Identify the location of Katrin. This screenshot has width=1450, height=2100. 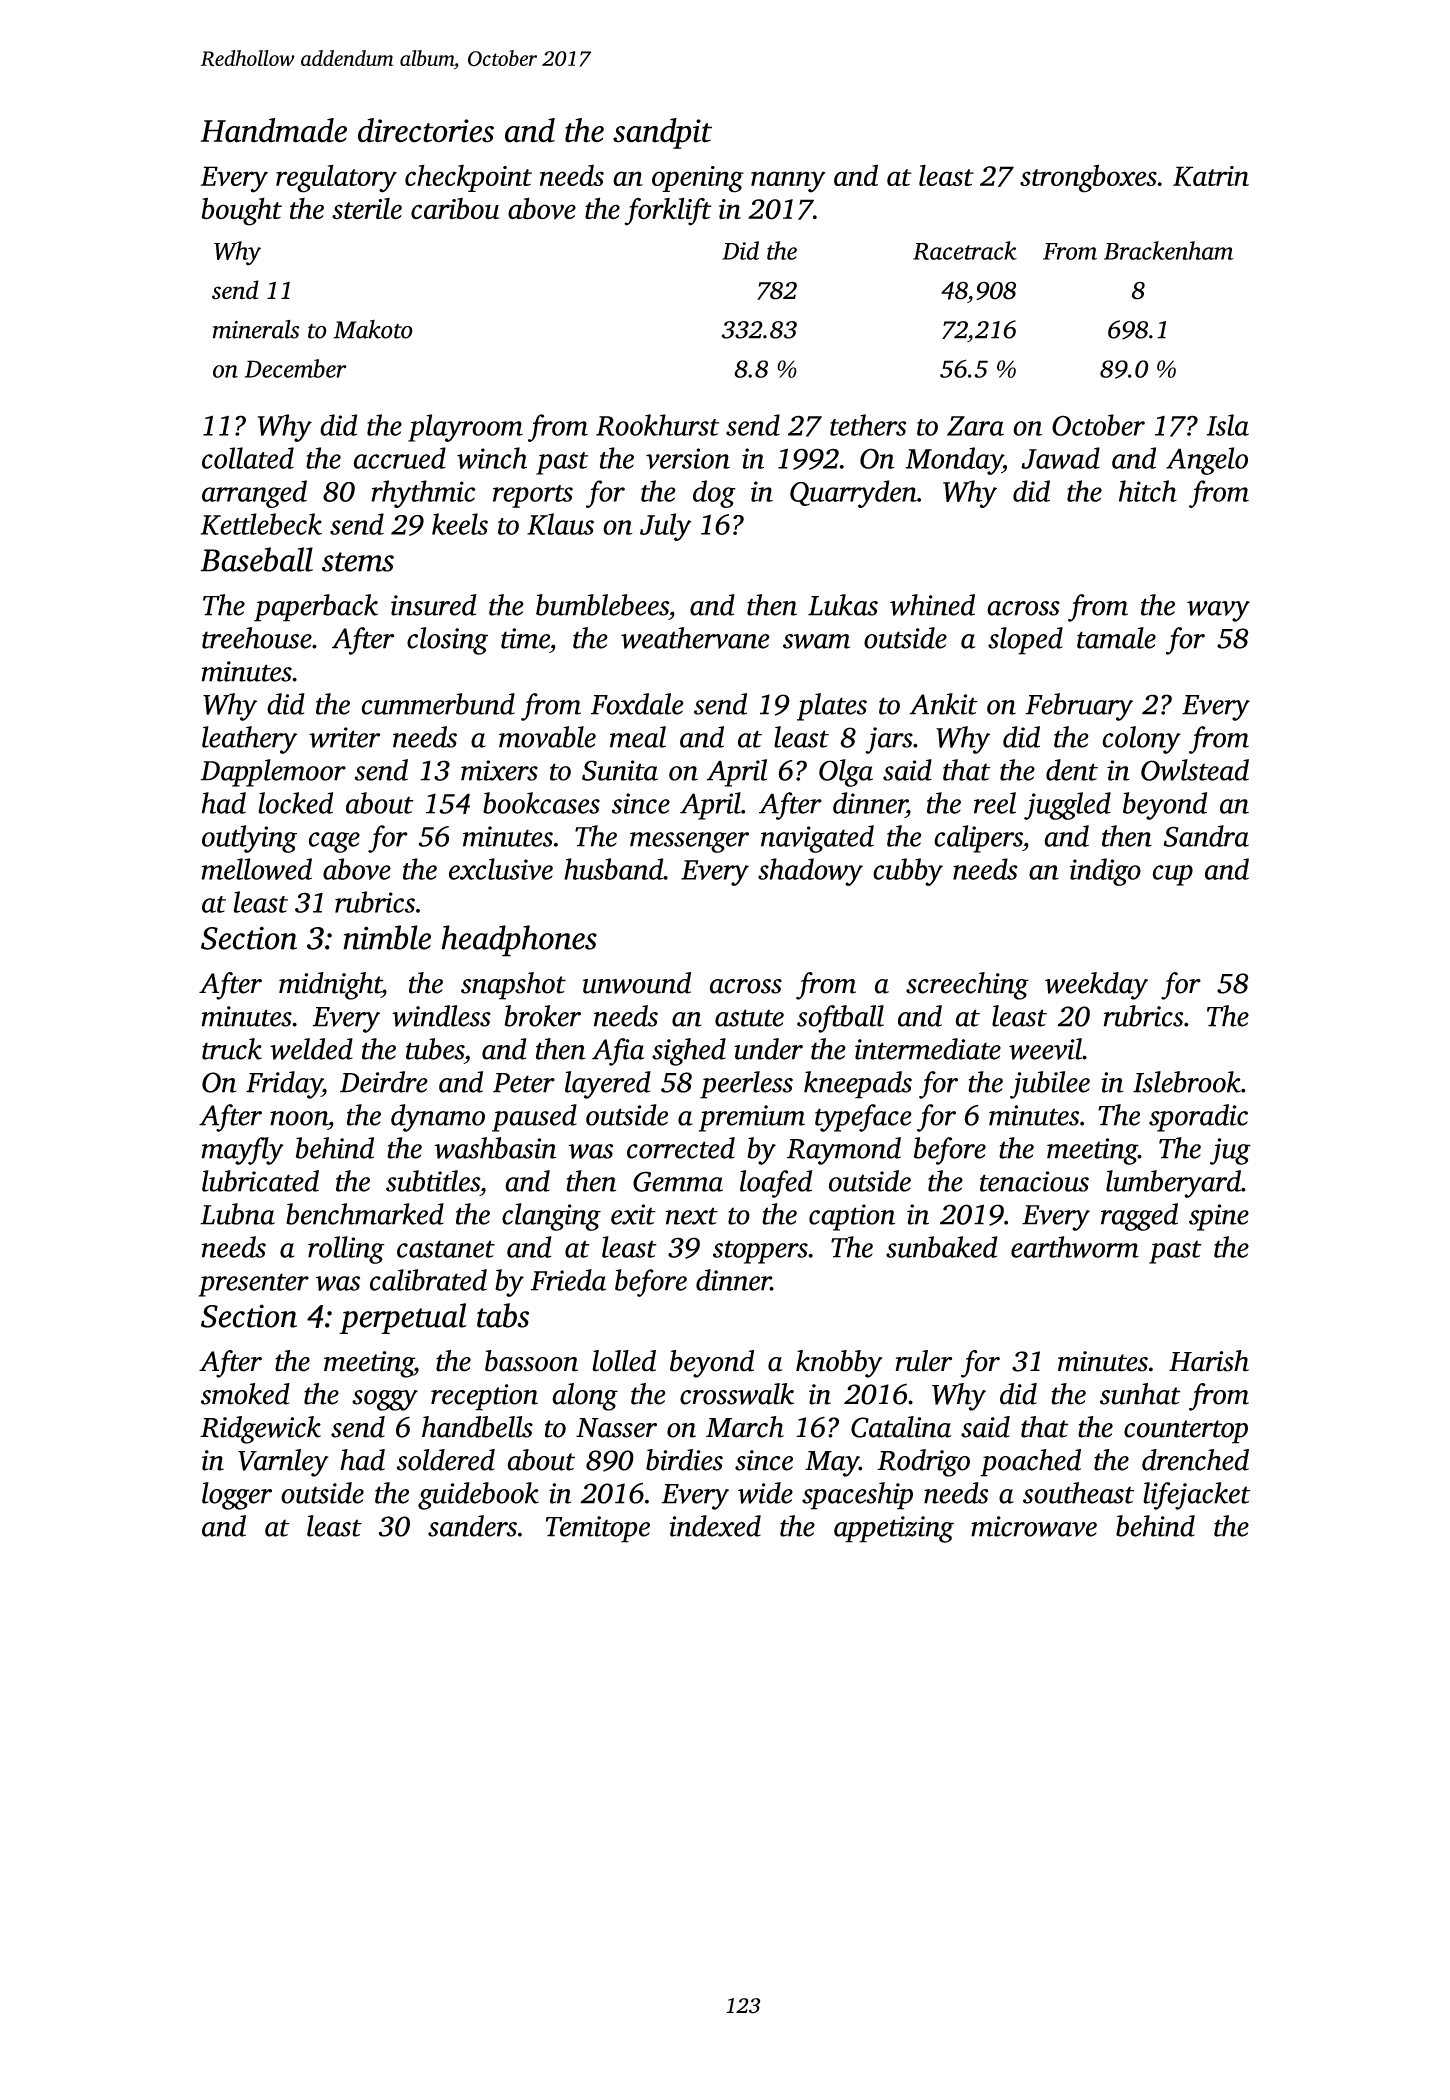
(1211, 176).
